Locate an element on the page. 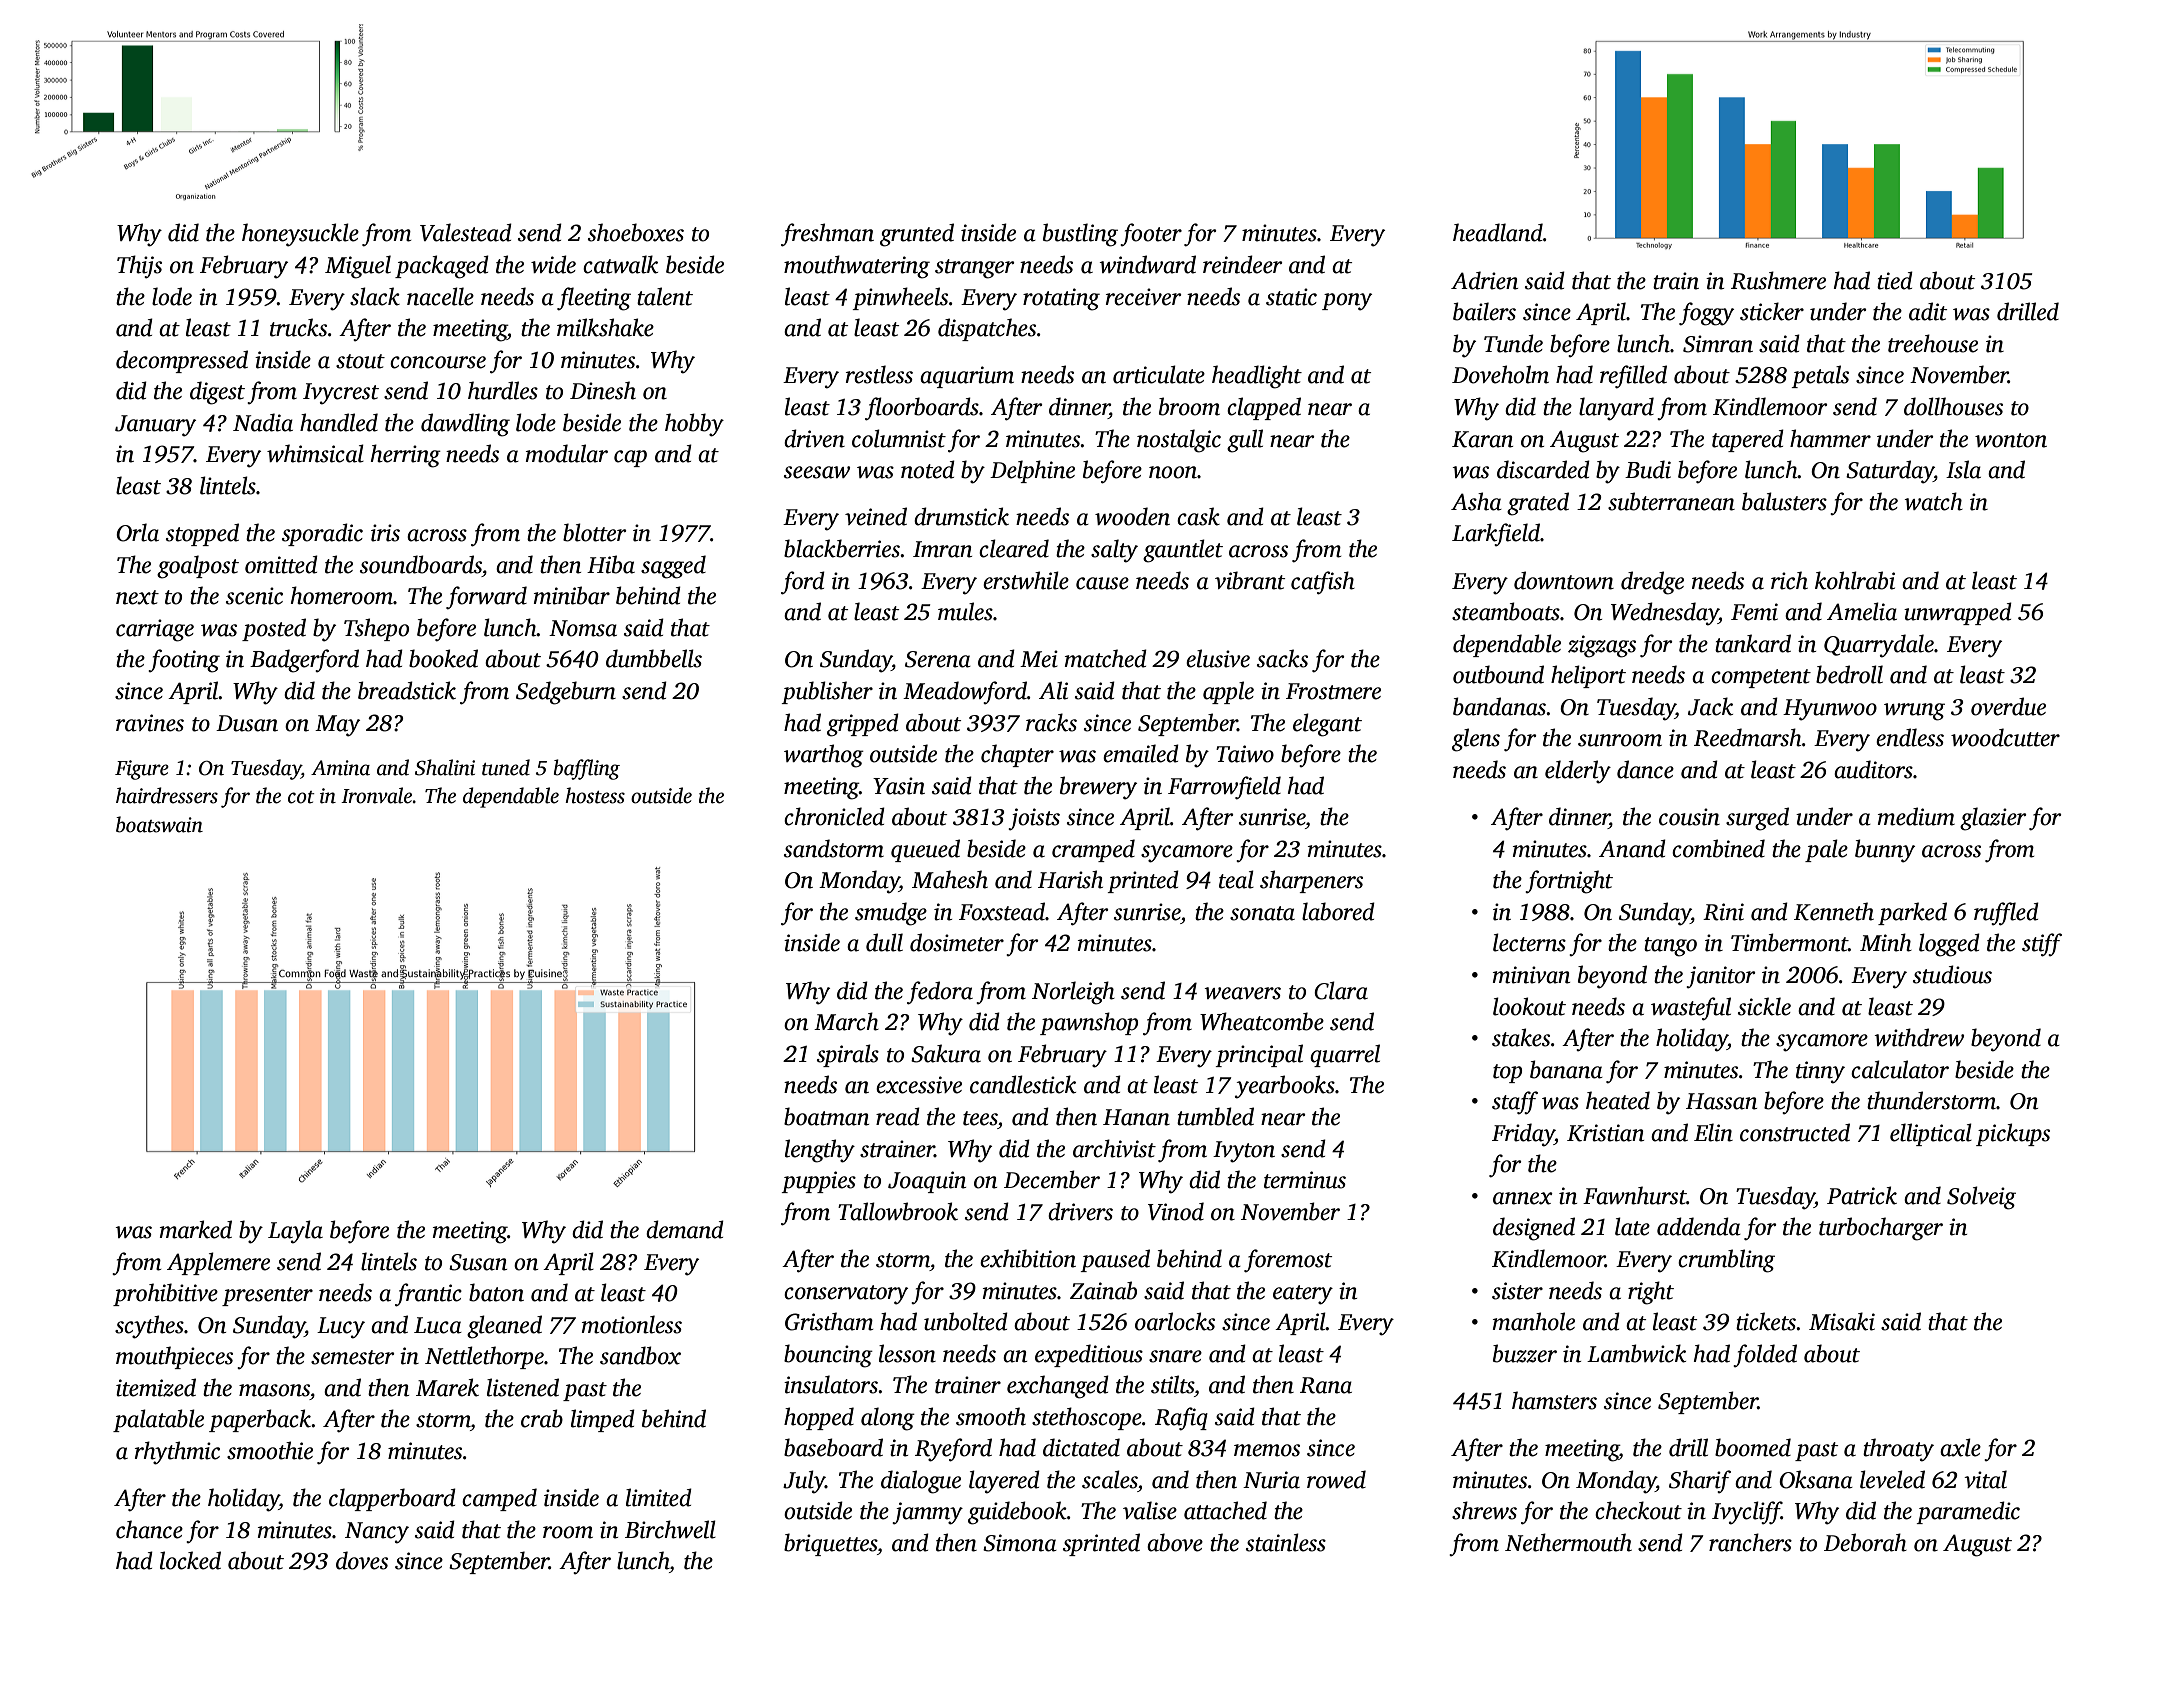 Image resolution: width=2178 pixels, height=1683 pixels. footer is located at coordinates (1151, 234).
